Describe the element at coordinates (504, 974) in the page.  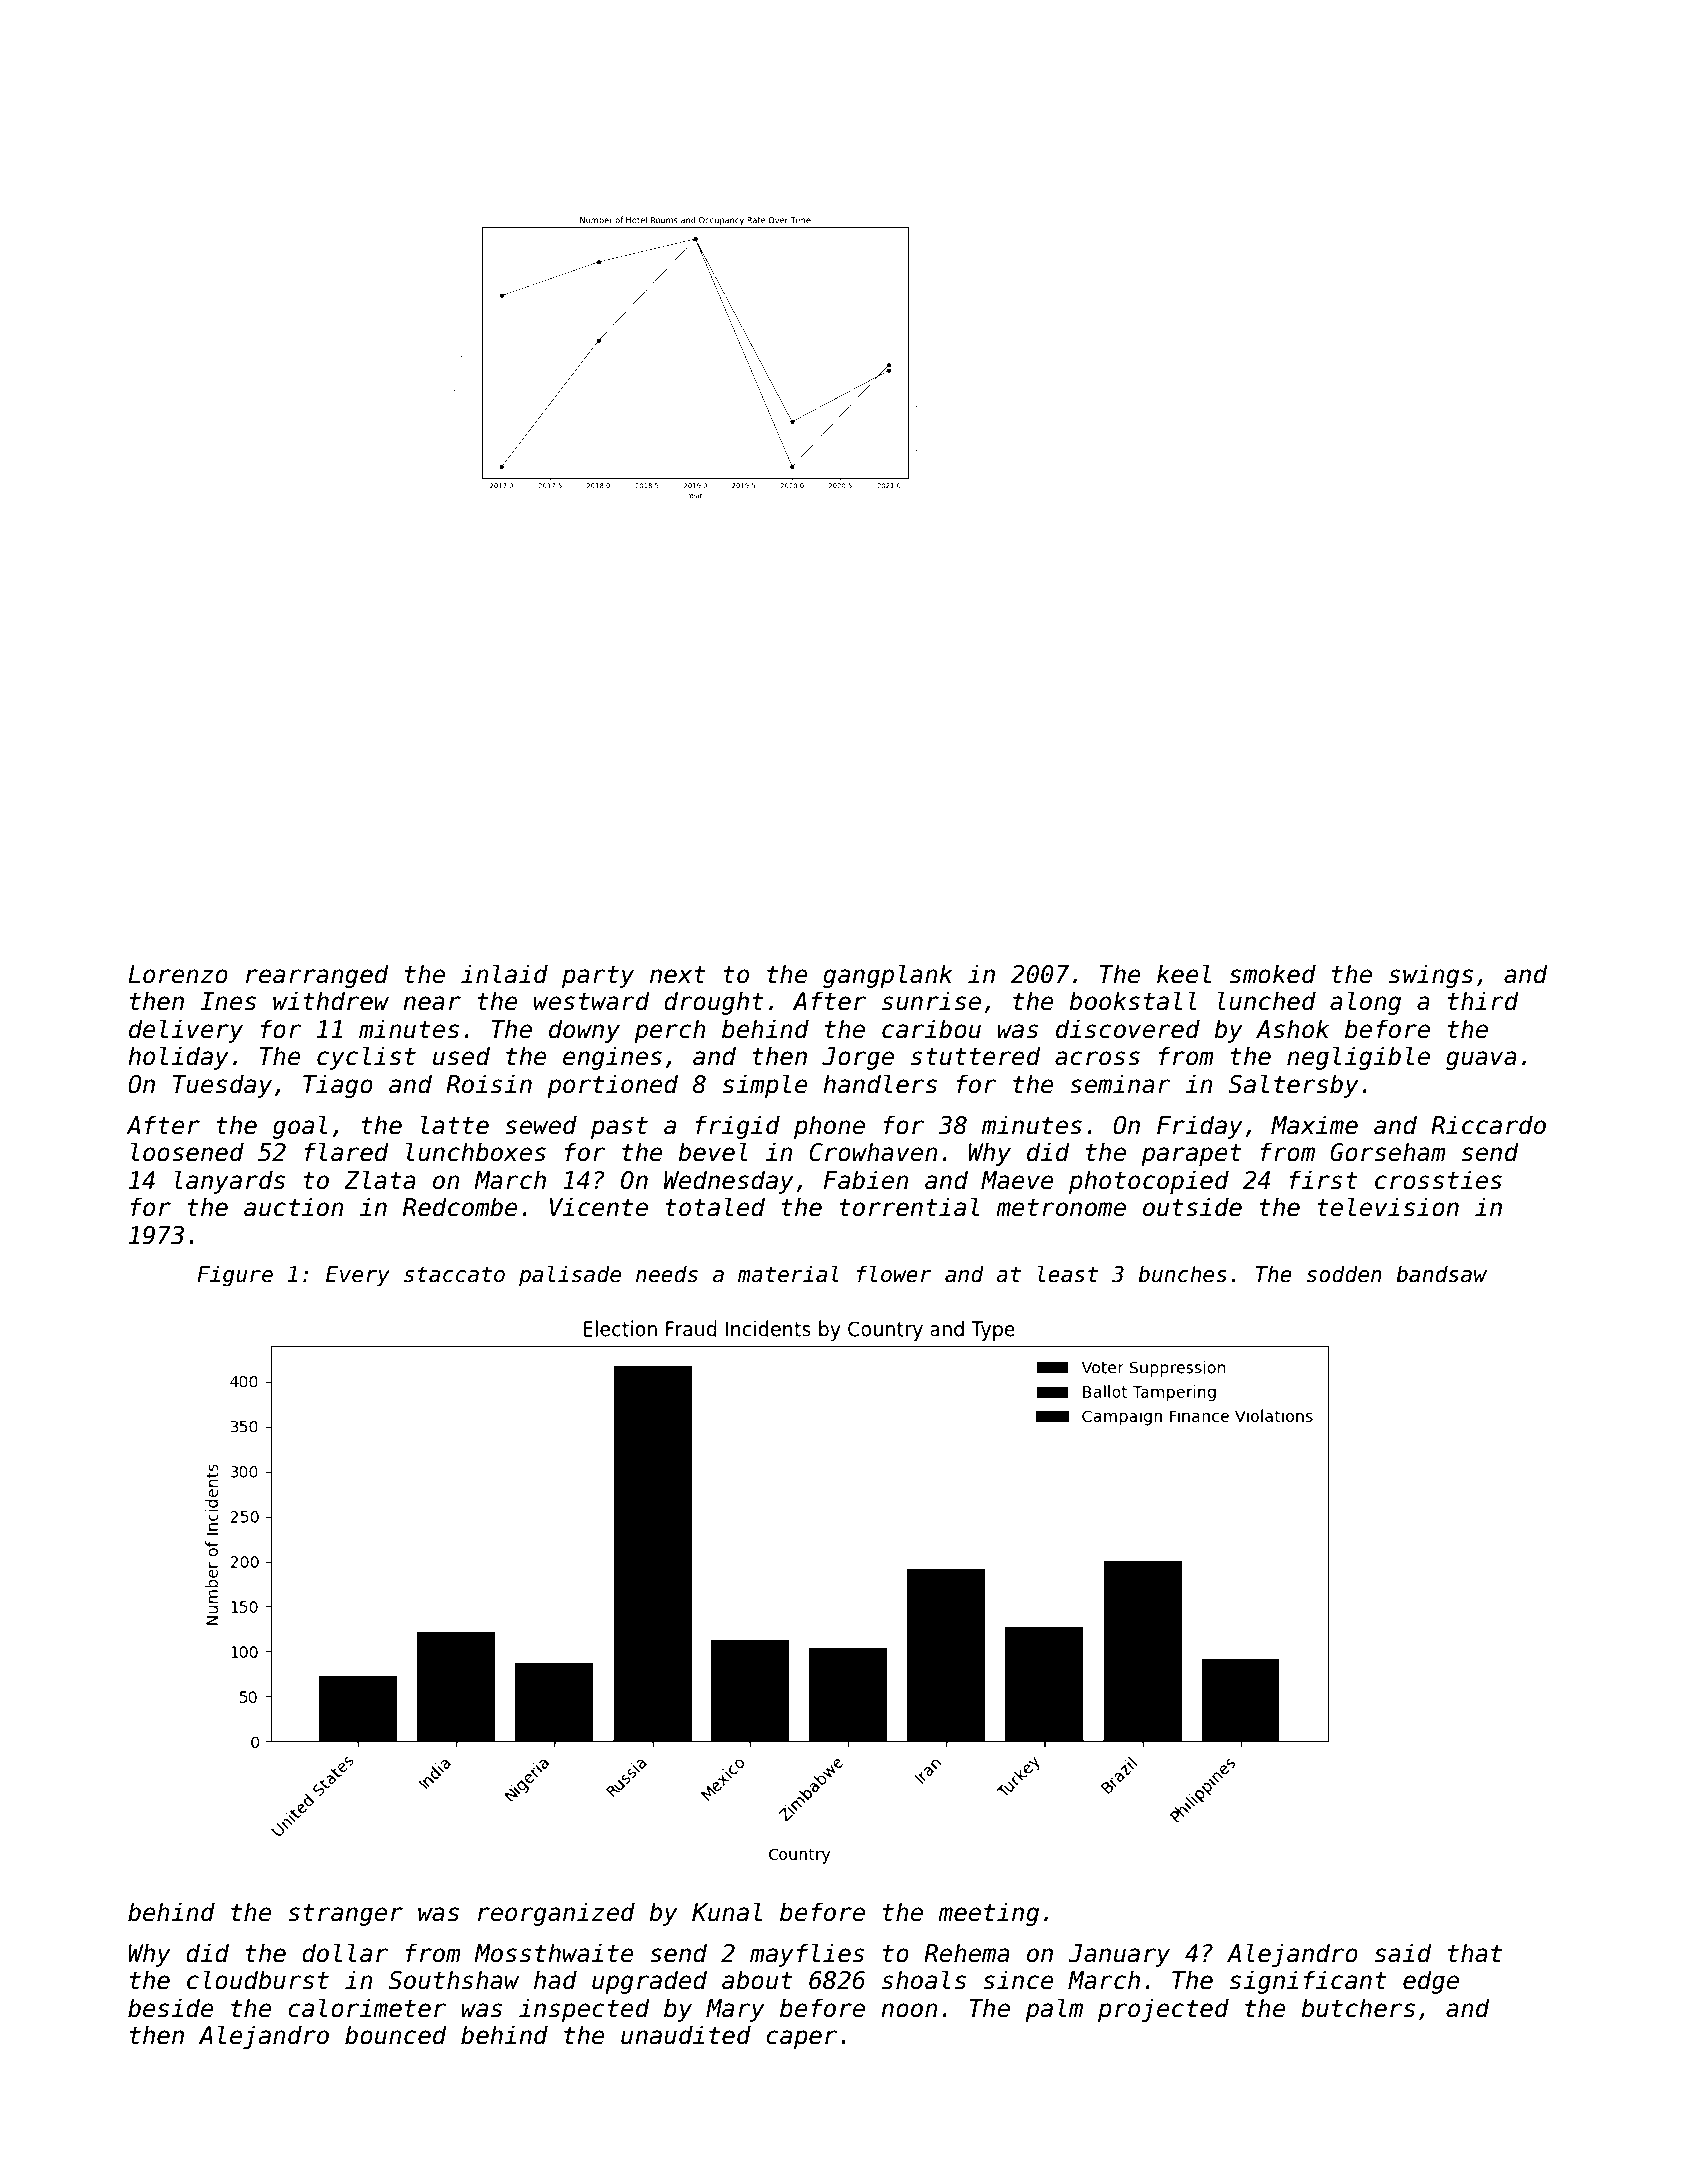
I see `inlaid` at that location.
